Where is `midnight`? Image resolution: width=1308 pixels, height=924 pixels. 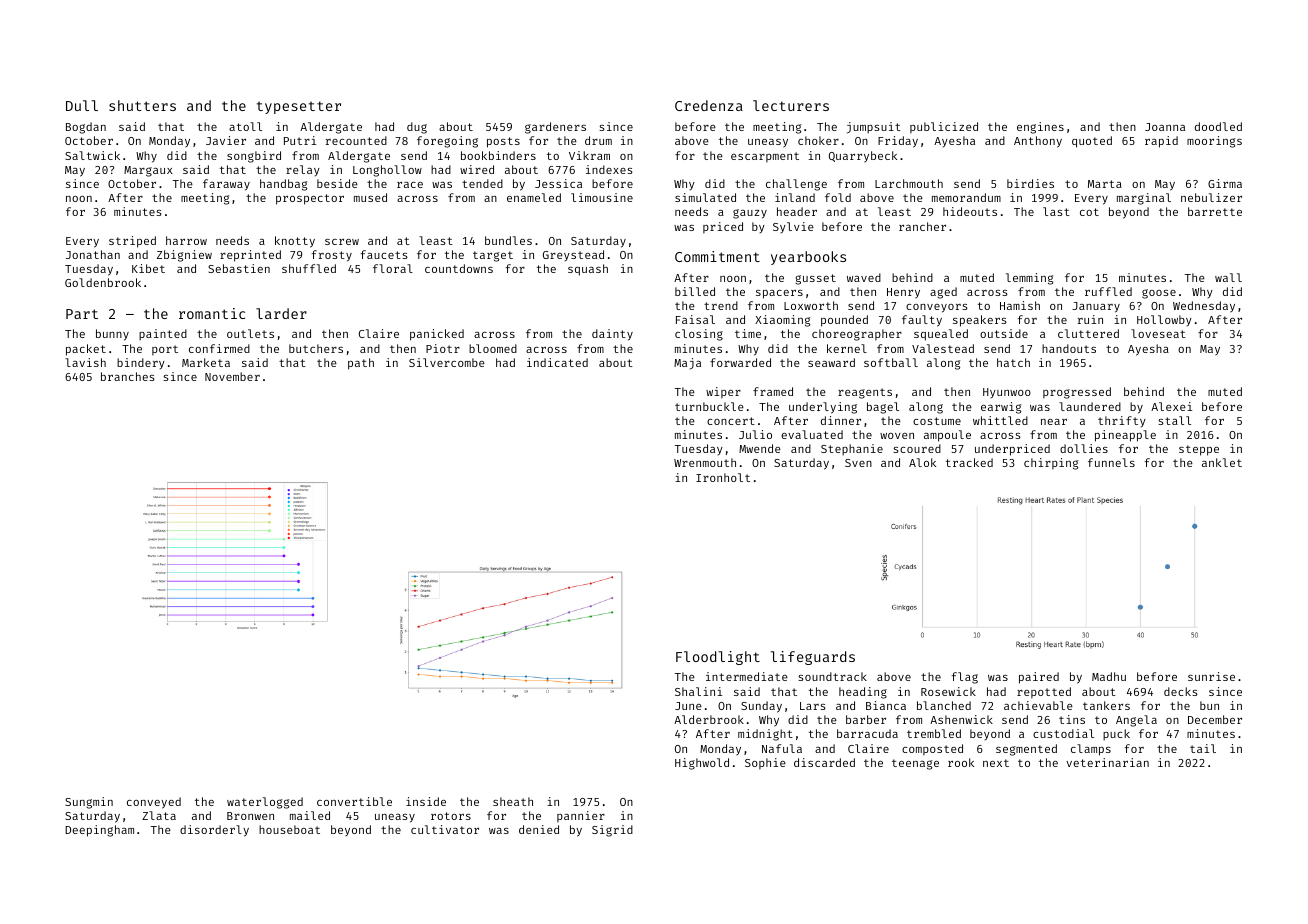 midnight is located at coordinates (765, 735).
